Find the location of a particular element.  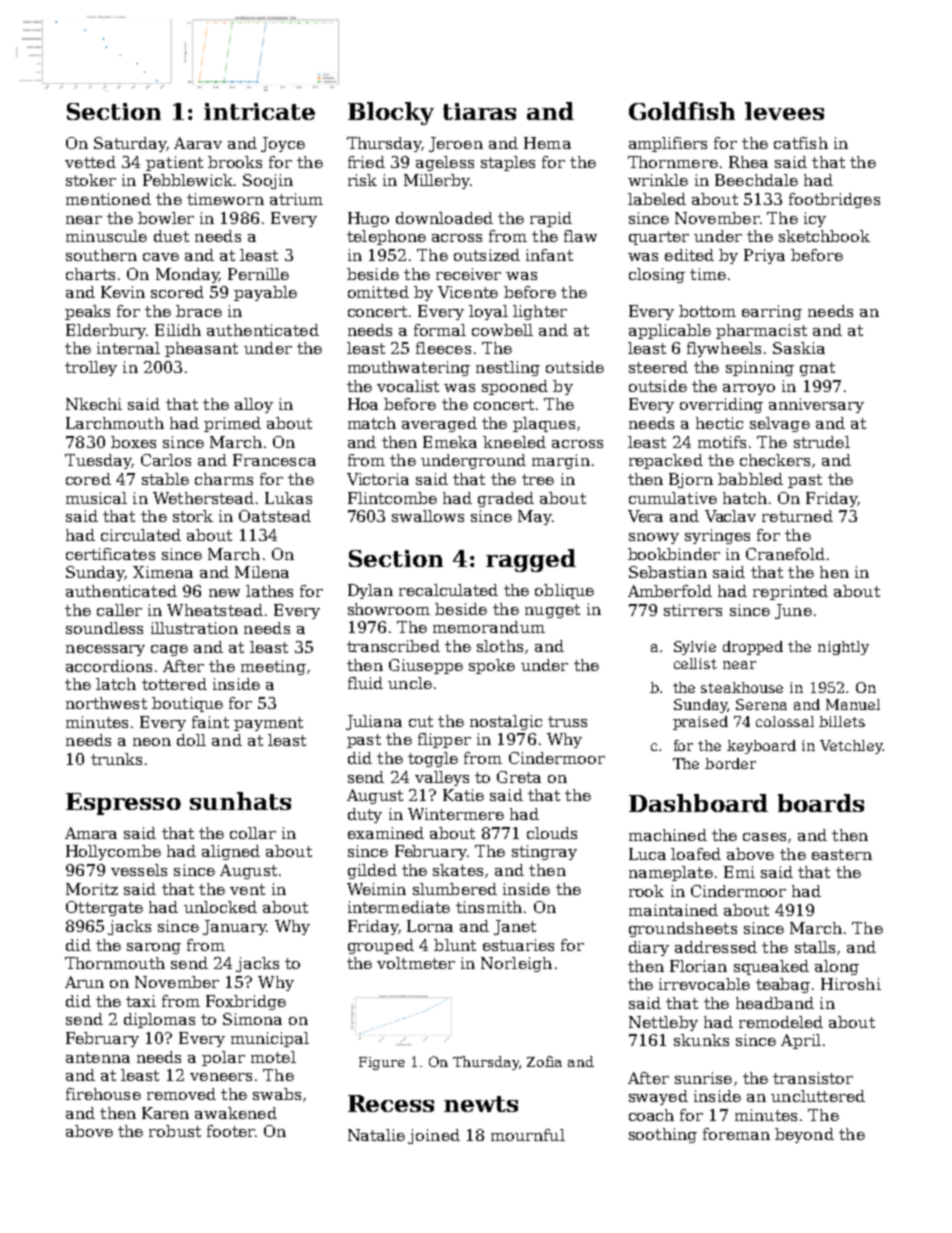

unlocked is located at coordinates (220, 907).
